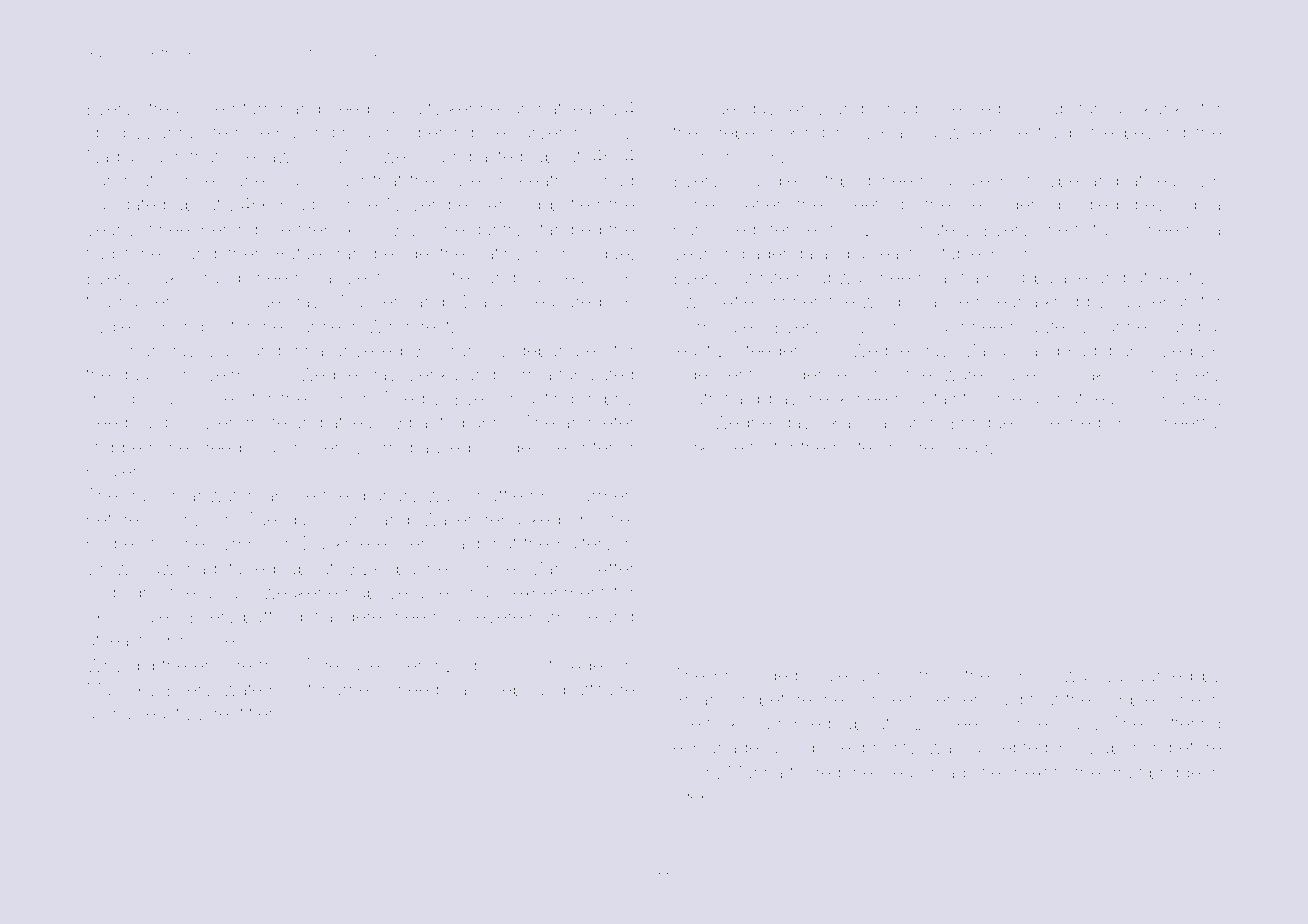 The width and height of the screenshot is (1308, 924). What do you see at coordinates (1153, 304) in the screenshot?
I see `saucepan` at bounding box center [1153, 304].
